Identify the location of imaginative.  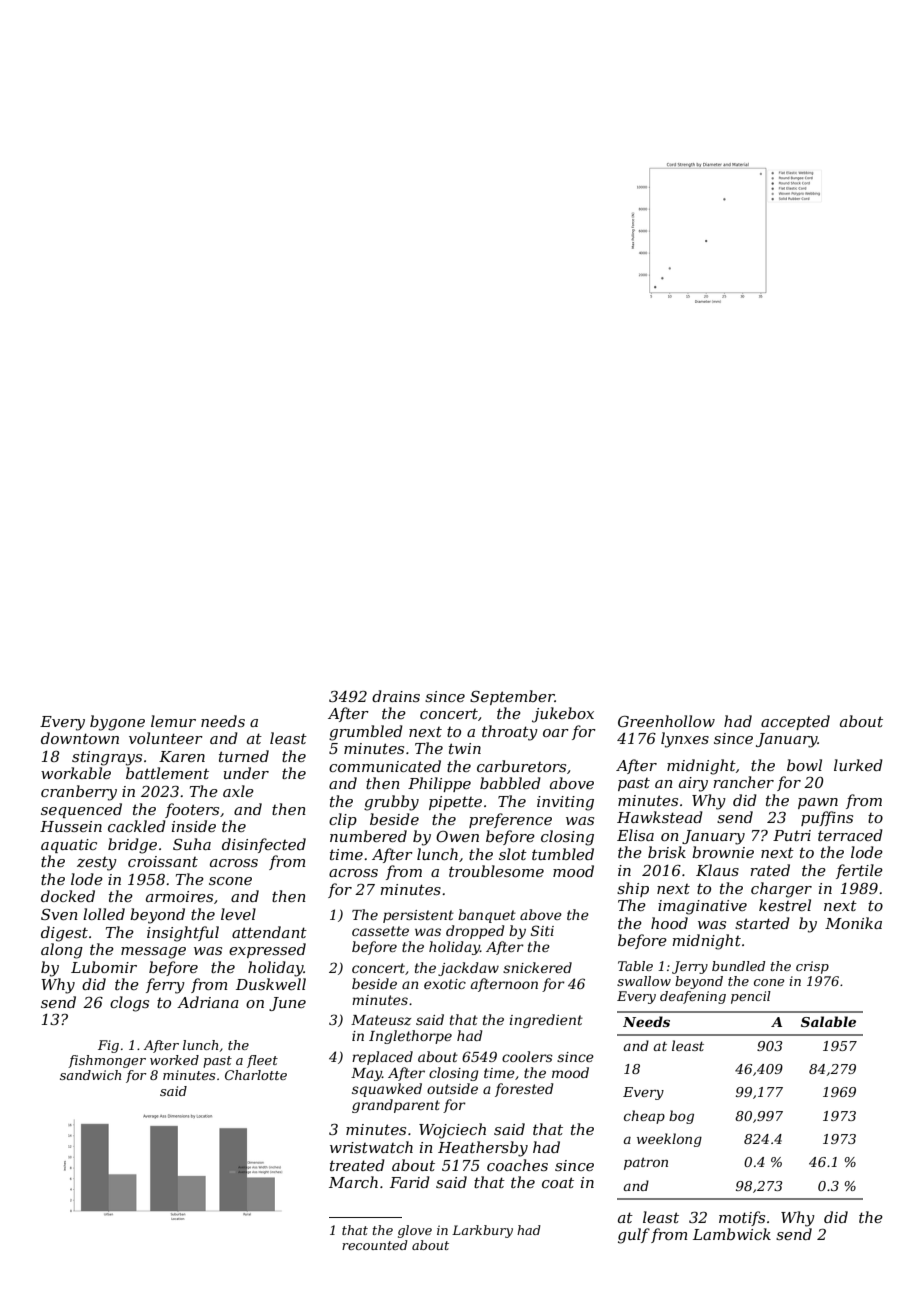
(702, 907).
